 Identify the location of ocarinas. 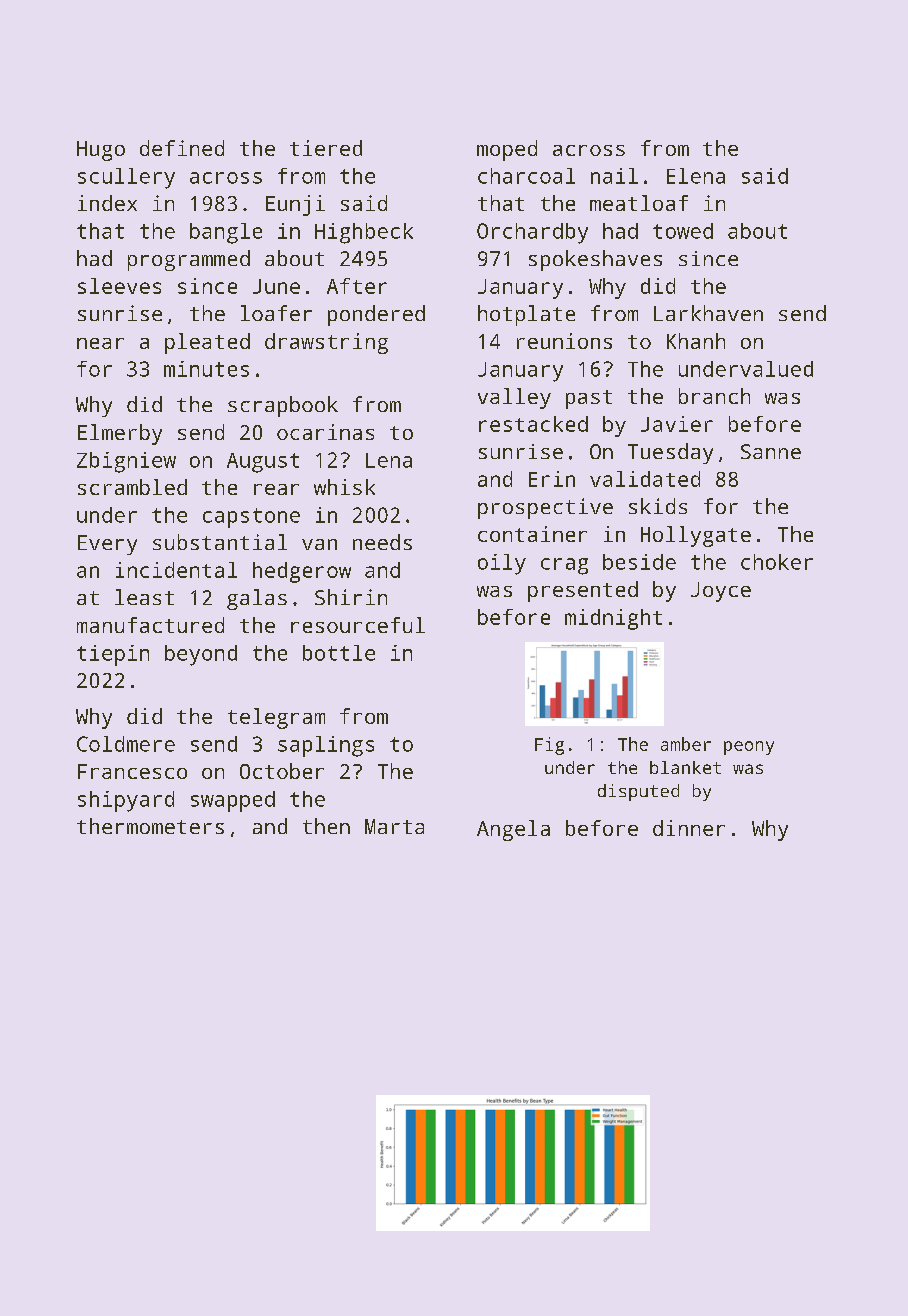
(325, 432).
